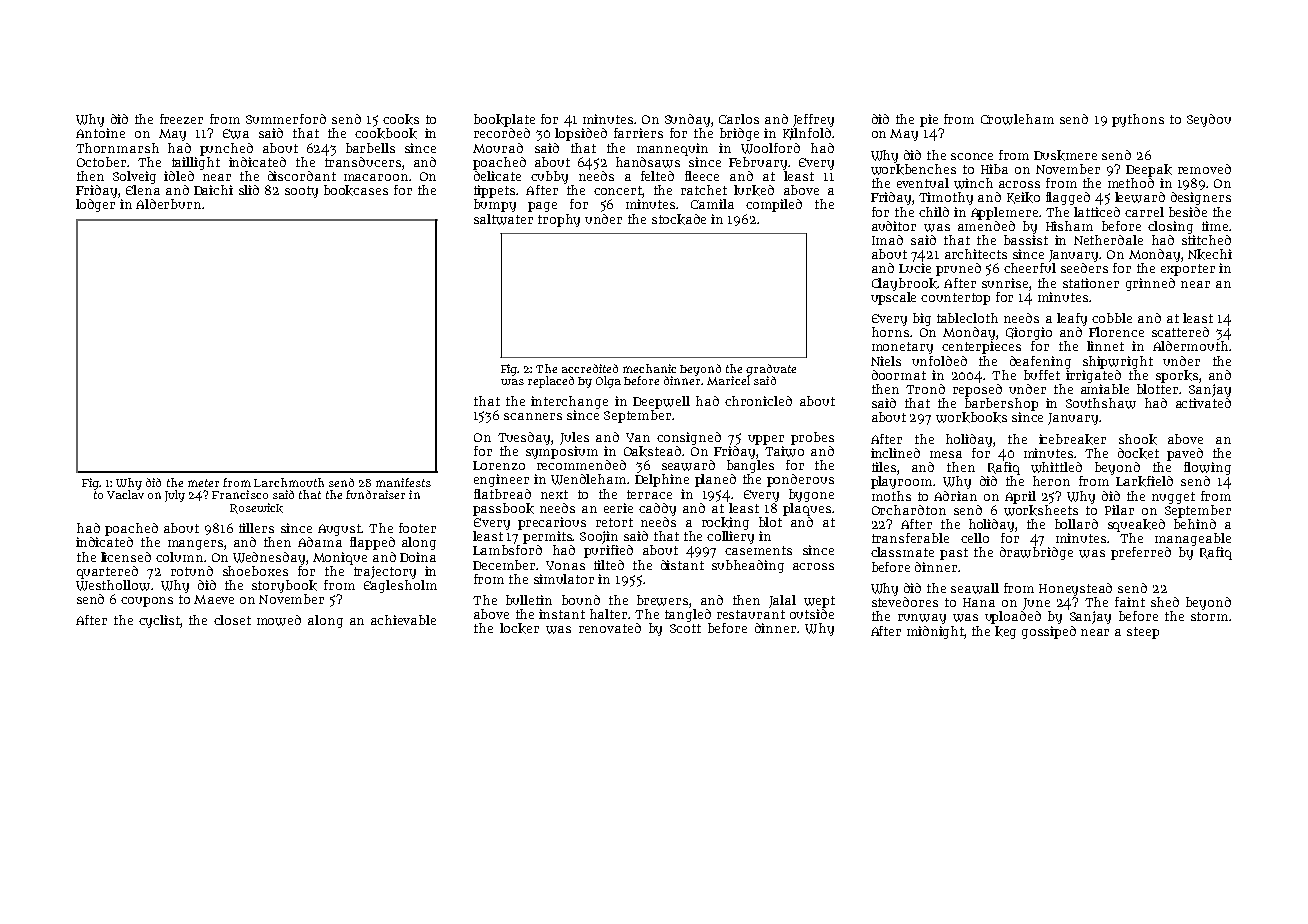 The image size is (1308, 924). What do you see at coordinates (1138, 439) in the screenshot?
I see `shook` at bounding box center [1138, 439].
